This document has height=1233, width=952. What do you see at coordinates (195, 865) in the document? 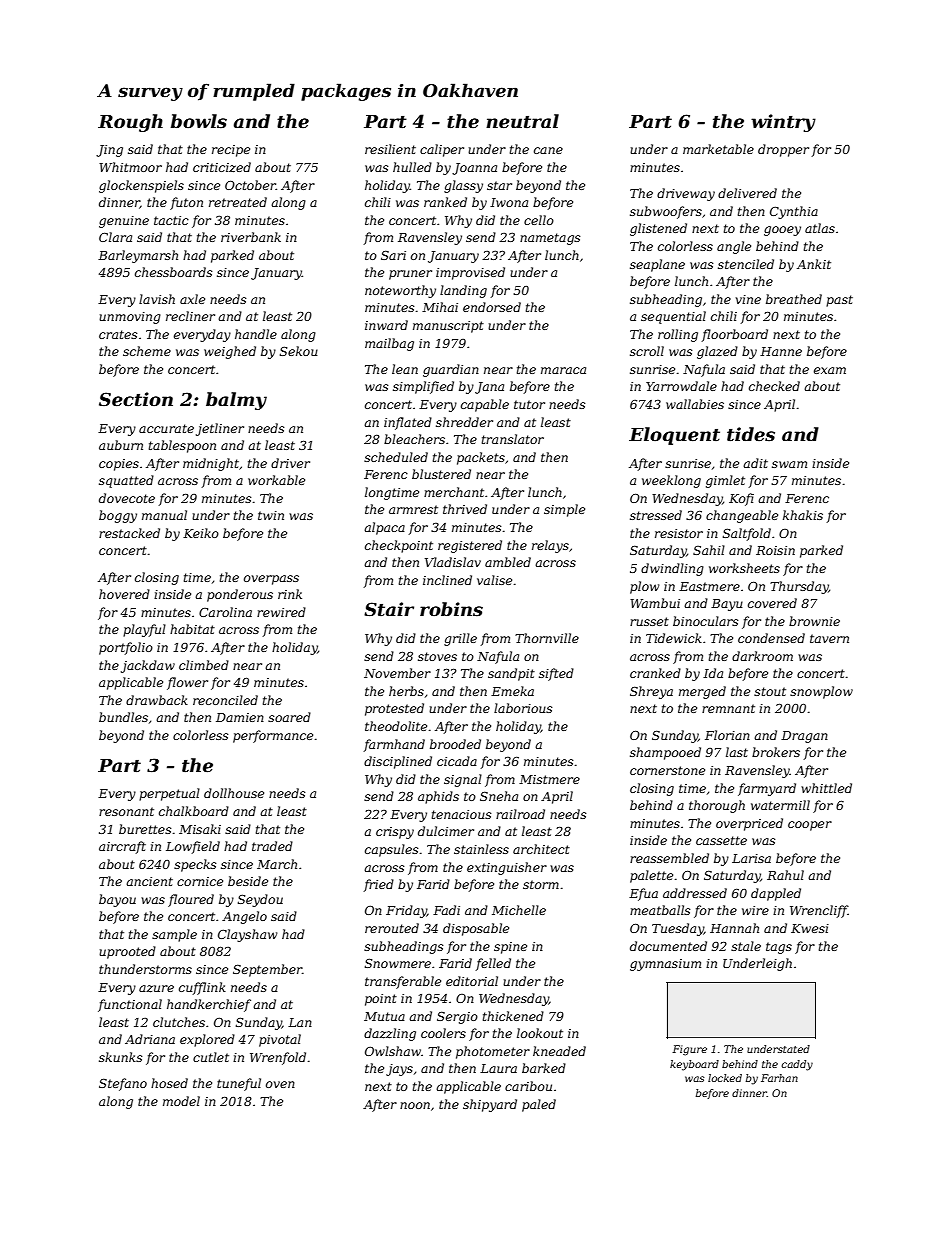
I see `specks` at bounding box center [195, 865].
